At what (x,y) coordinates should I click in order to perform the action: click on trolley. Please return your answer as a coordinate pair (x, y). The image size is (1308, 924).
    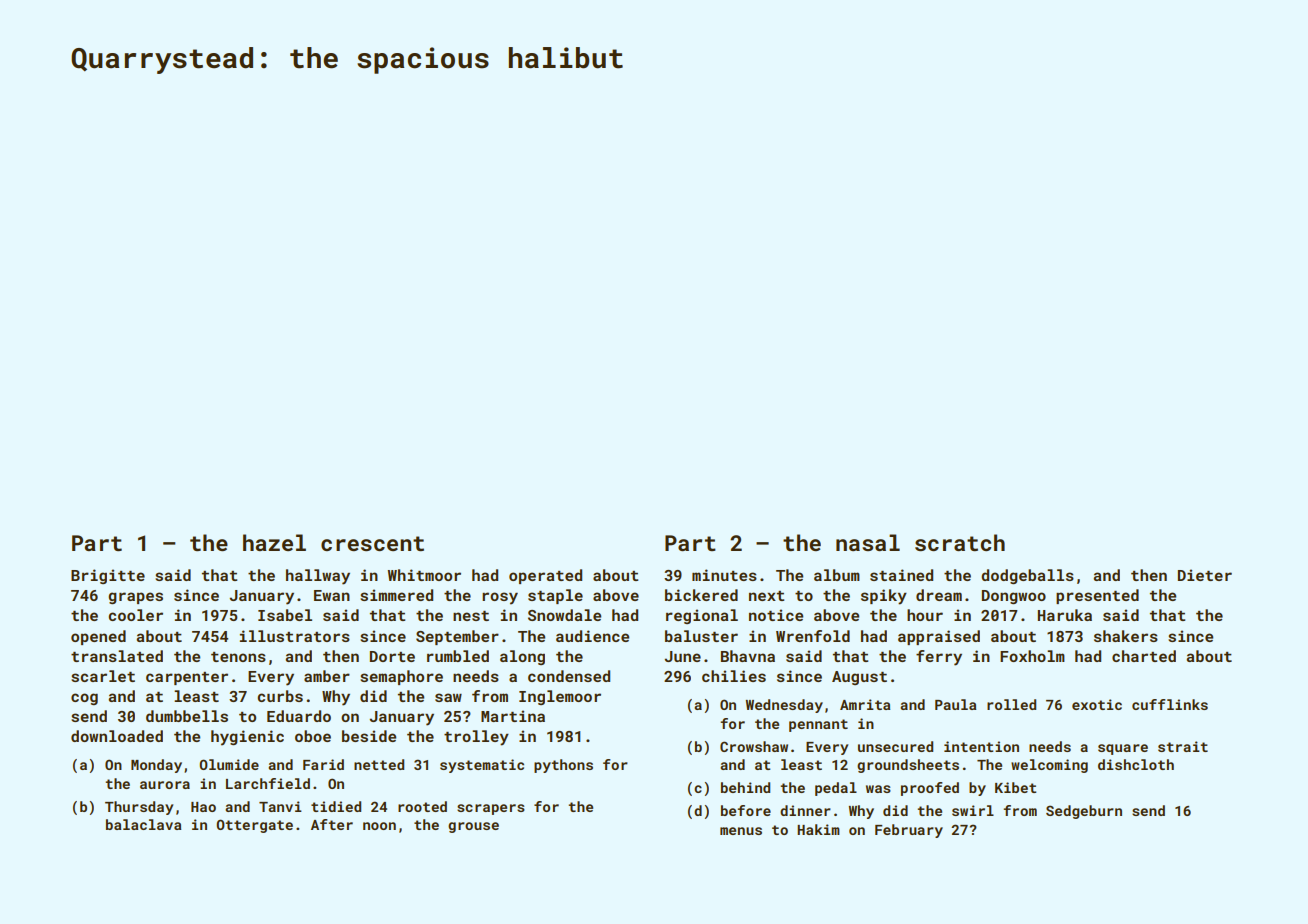
    Looking at the image, I should click on (476, 738).
